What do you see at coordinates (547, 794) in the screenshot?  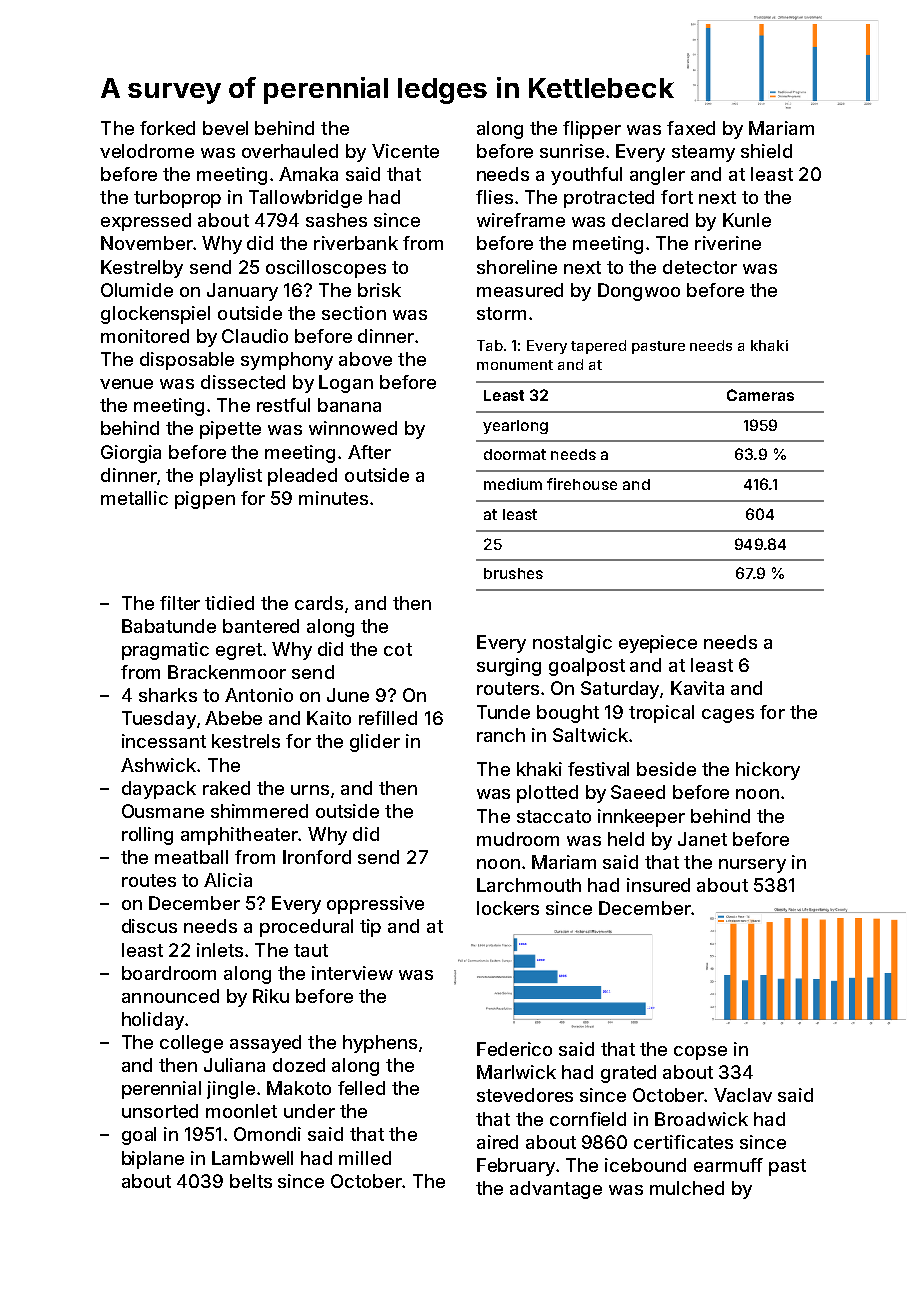 I see `plotted` at bounding box center [547, 794].
